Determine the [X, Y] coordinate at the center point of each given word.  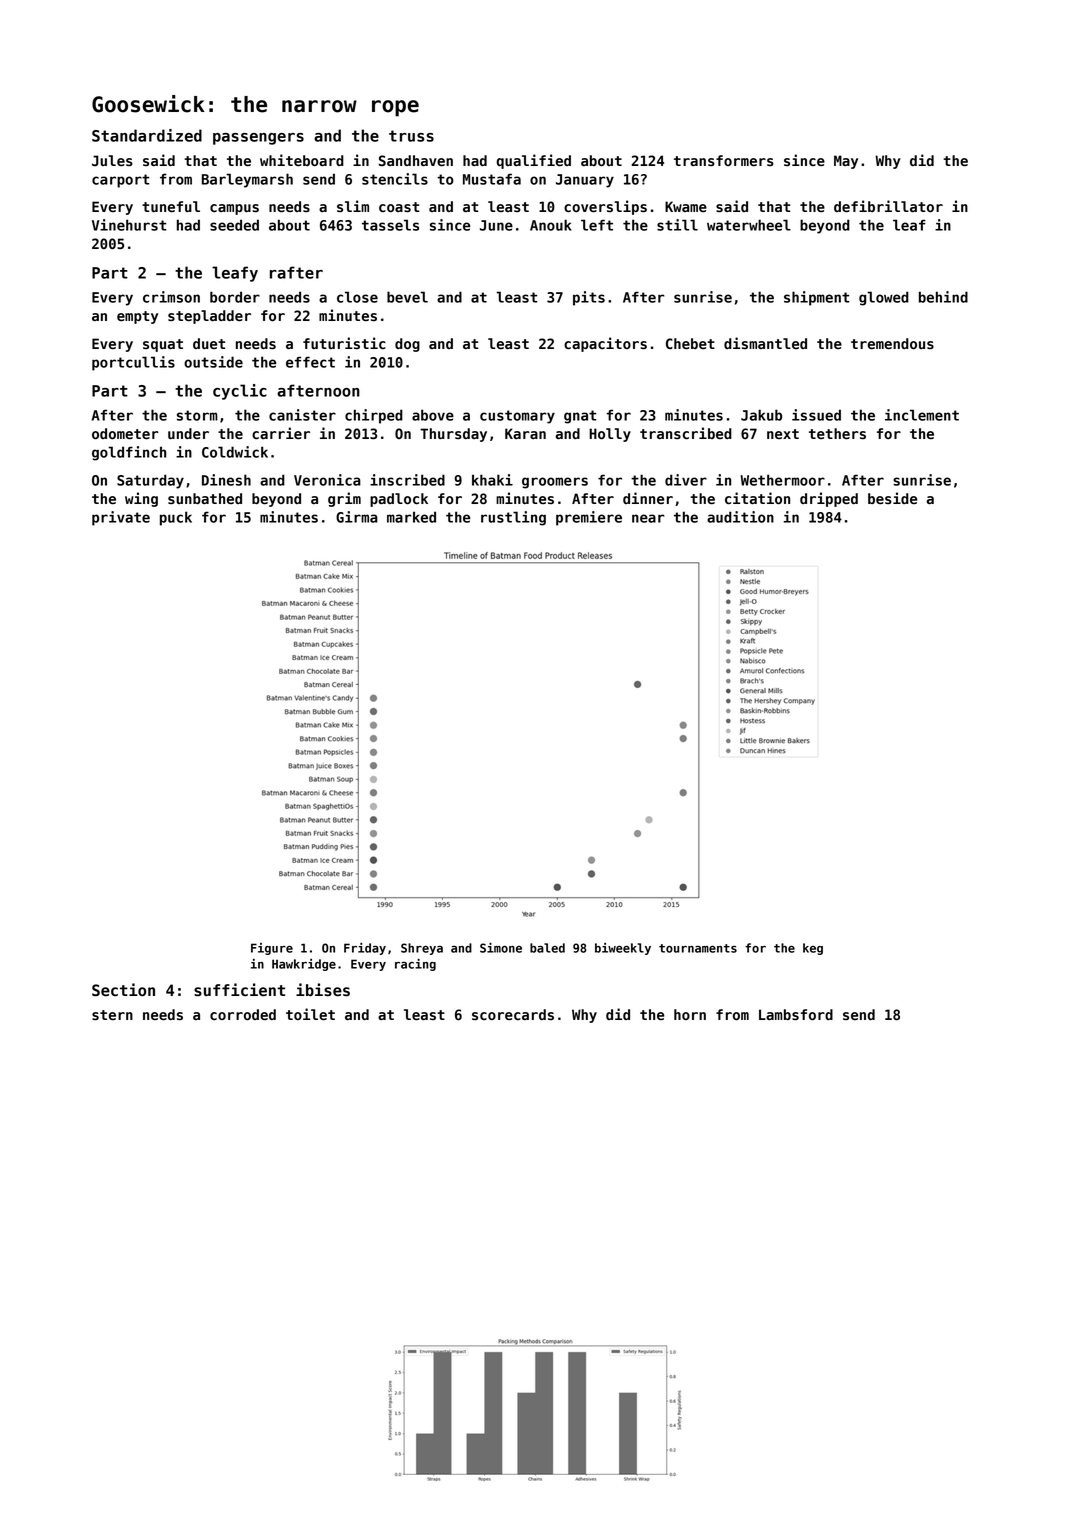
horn [690, 1014]
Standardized [147, 135]
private [121, 518]
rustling [513, 518]
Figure [272, 949]
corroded [243, 1015]
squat [163, 345]
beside [892, 498]
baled [547, 948]
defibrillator [888, 206]
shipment [816, 298]
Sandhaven [416, 161]
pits [589, 298]
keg [813, 949]
